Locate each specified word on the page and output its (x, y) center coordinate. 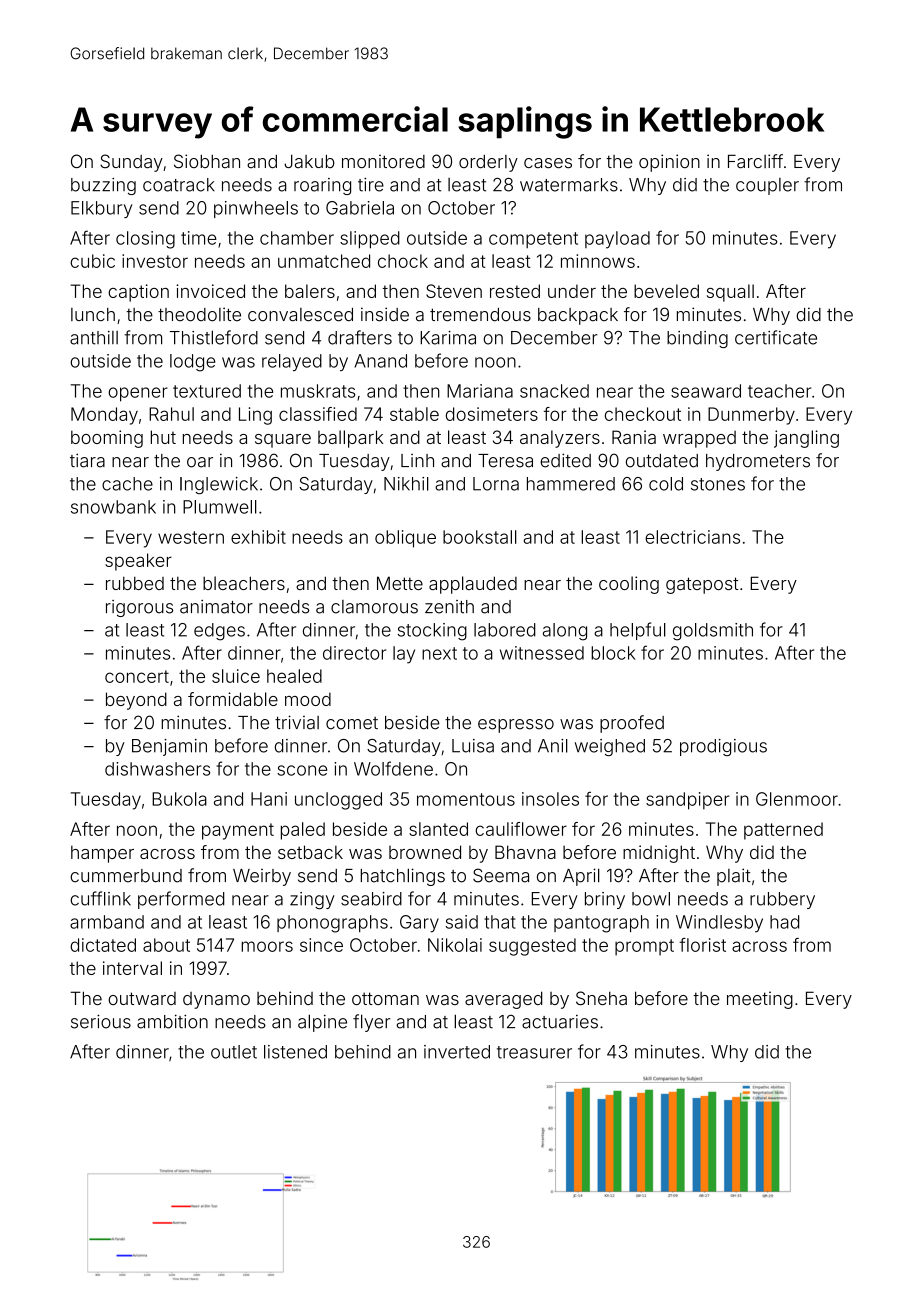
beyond (136, 701)
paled (303, 831)
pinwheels (256, 209)
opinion (669, 163)
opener (138, 394)
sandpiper (688, 801)
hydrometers (758, 462)
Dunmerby (751, 416)
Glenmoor (797, 799)
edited (565, 460)
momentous (466, 799)
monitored (383, 161)
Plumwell (220, 507)
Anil (553, 746)
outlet (234, 1052)
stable (414, 414)
